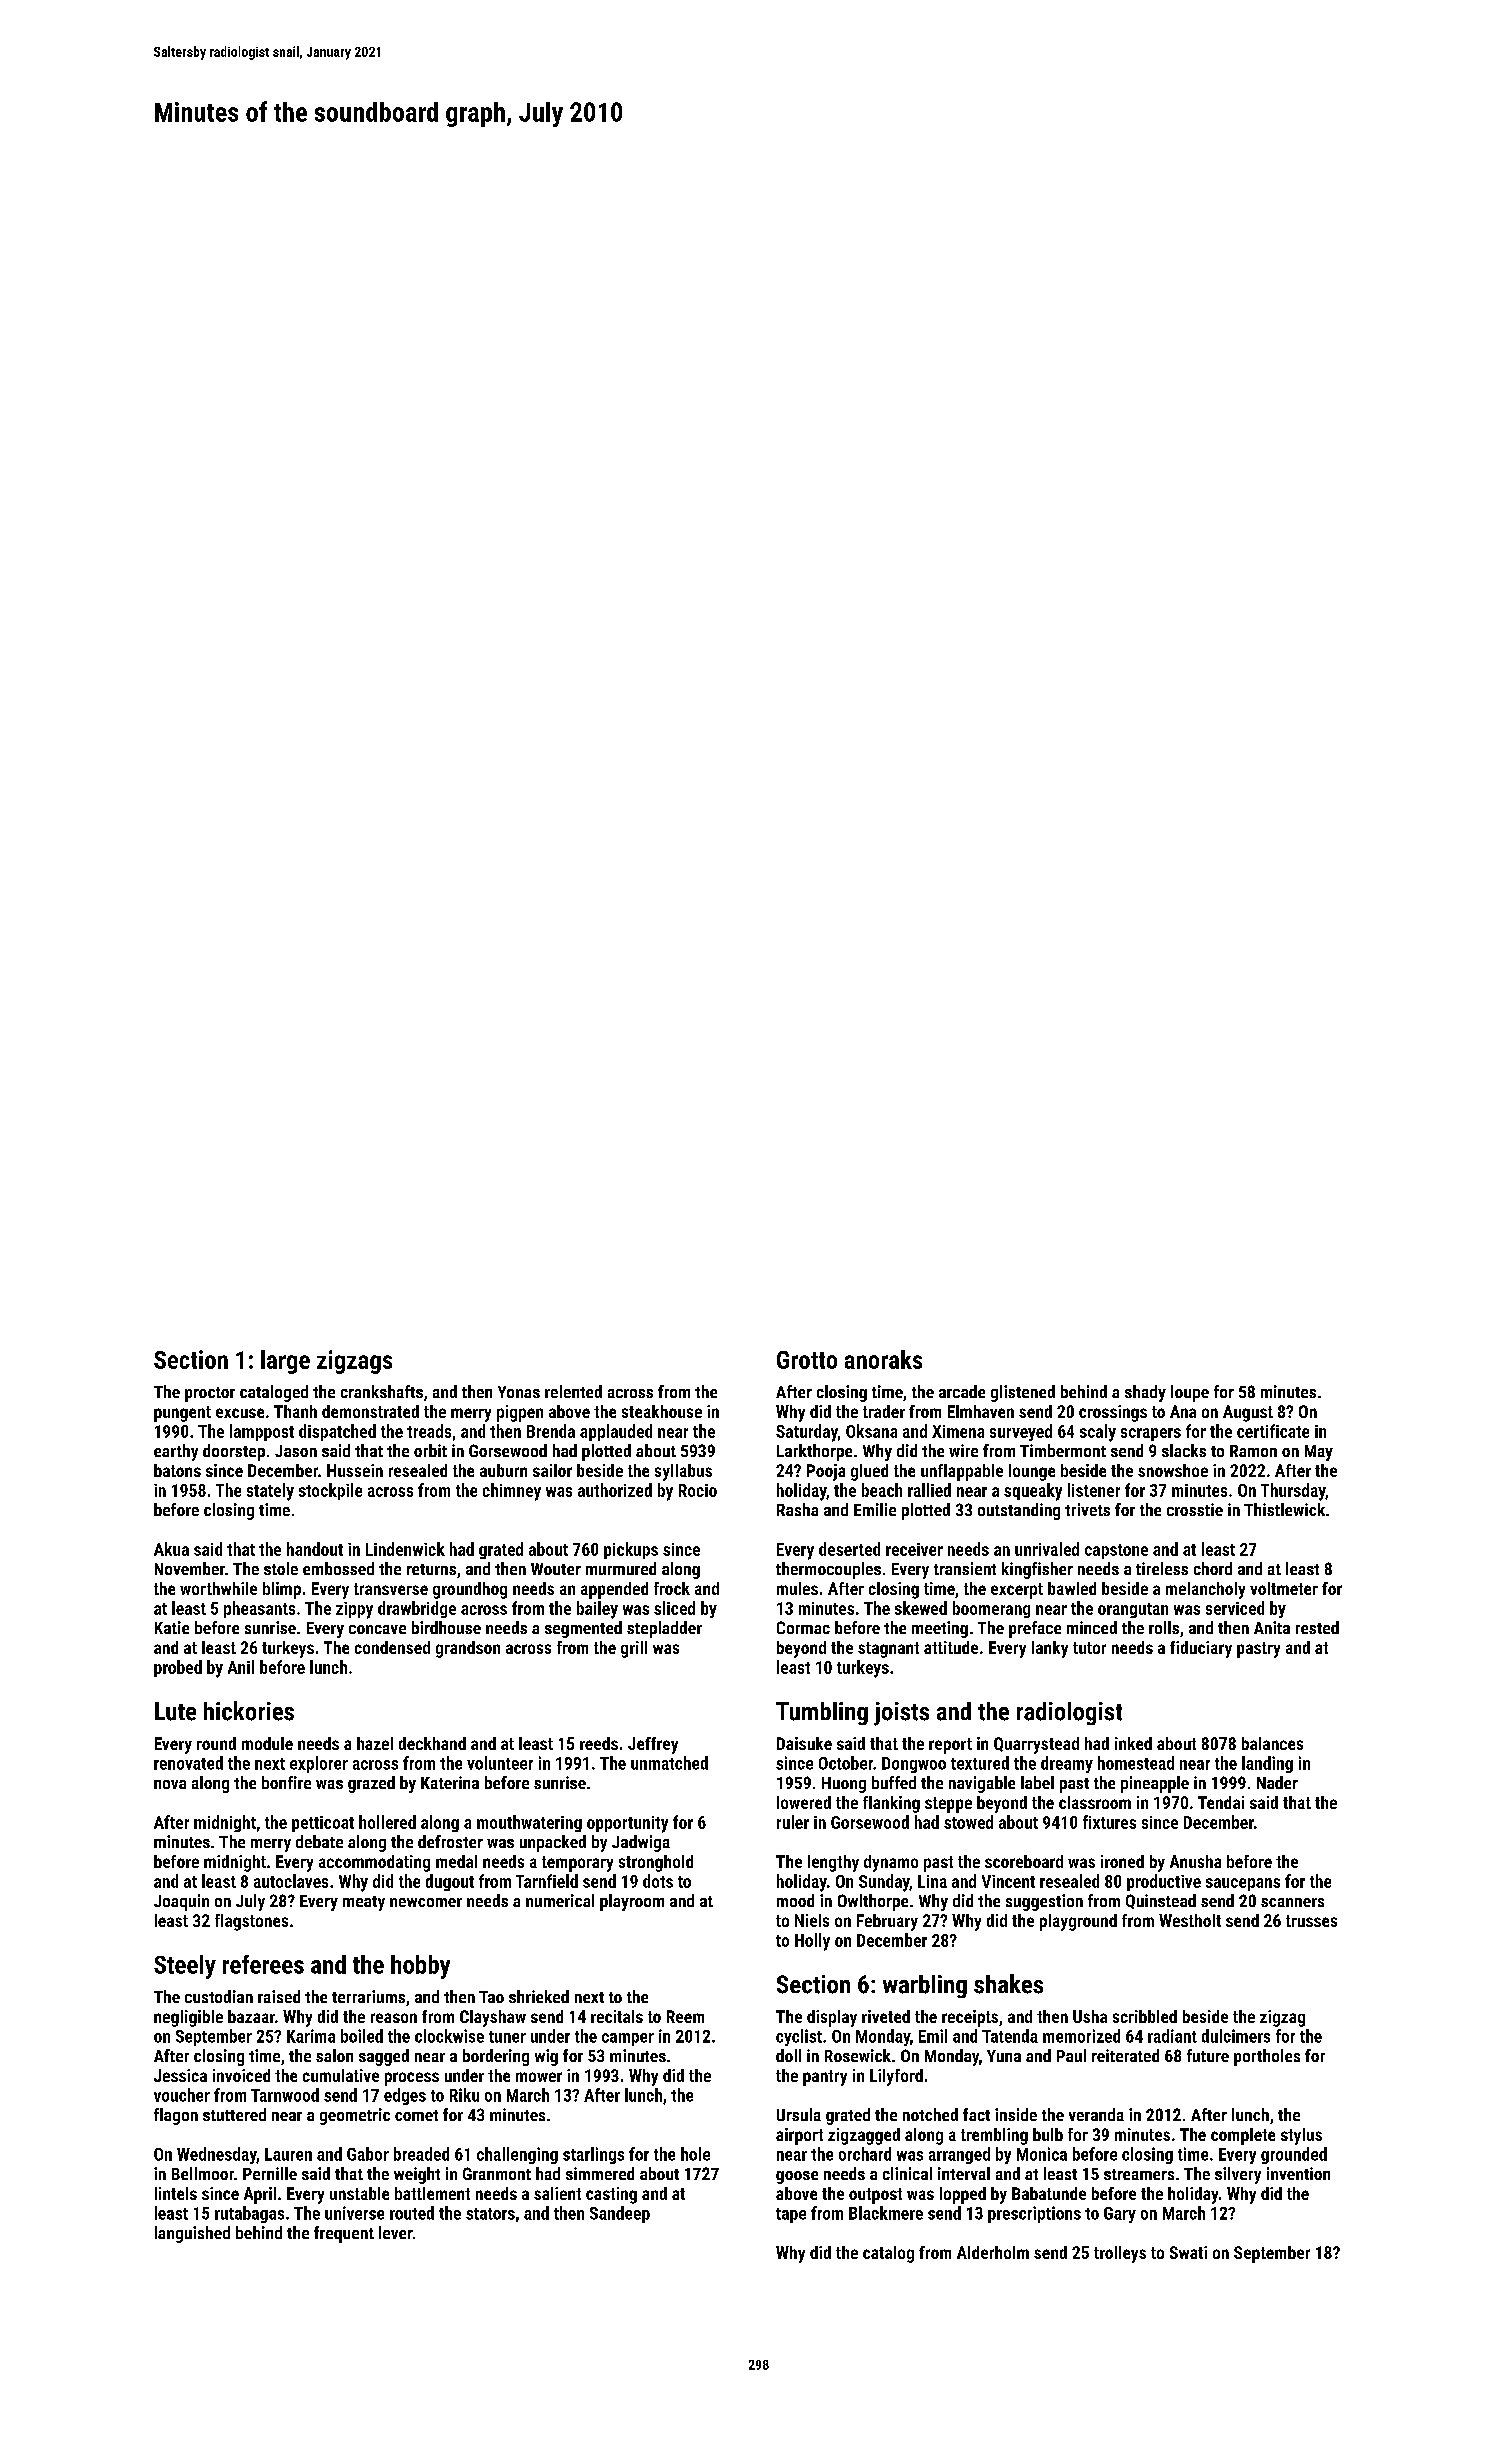  Describe the element at coordinates (267, 1743) in the page. I see `module` at that location.
